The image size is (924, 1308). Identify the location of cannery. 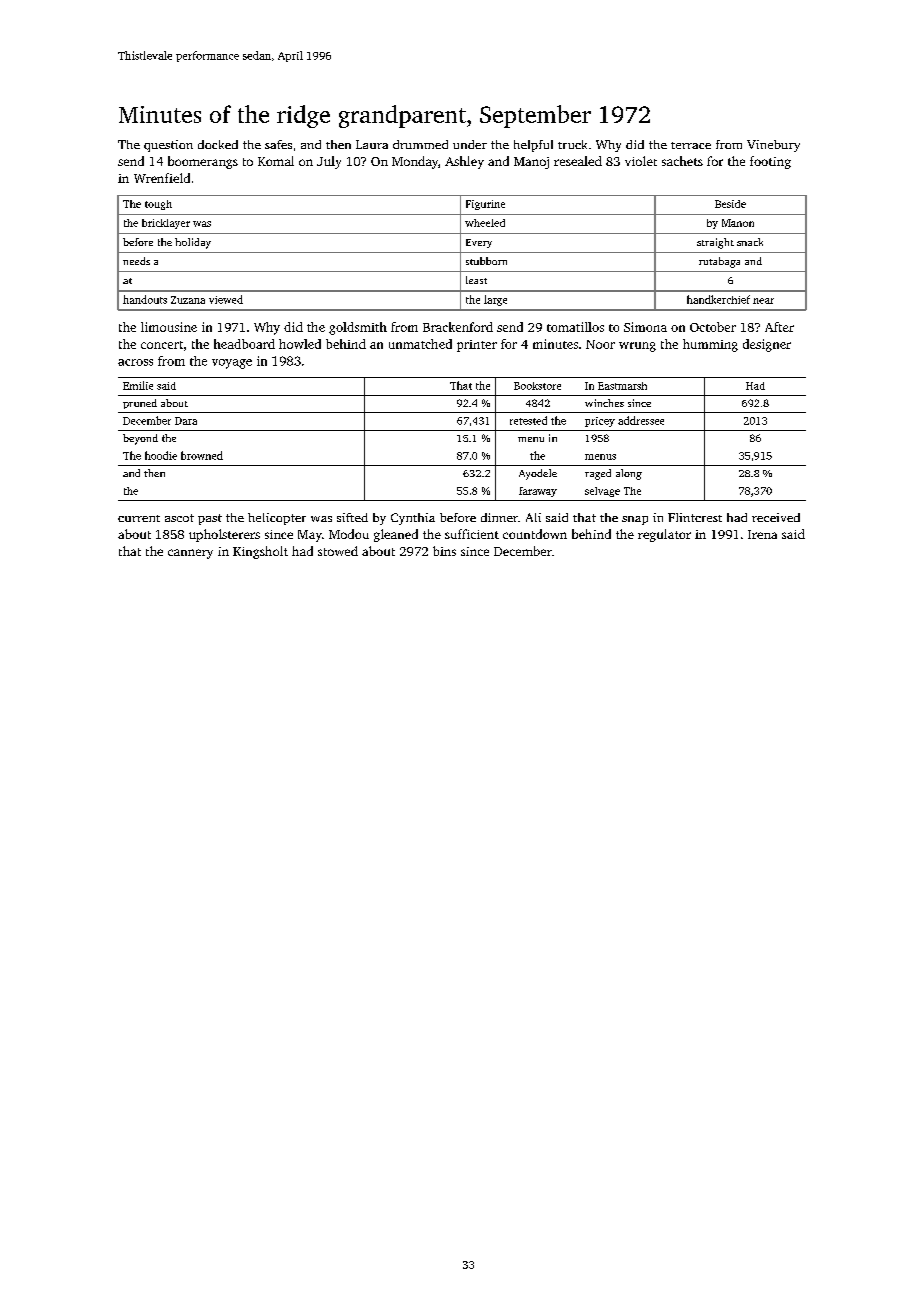
(190, 554).
